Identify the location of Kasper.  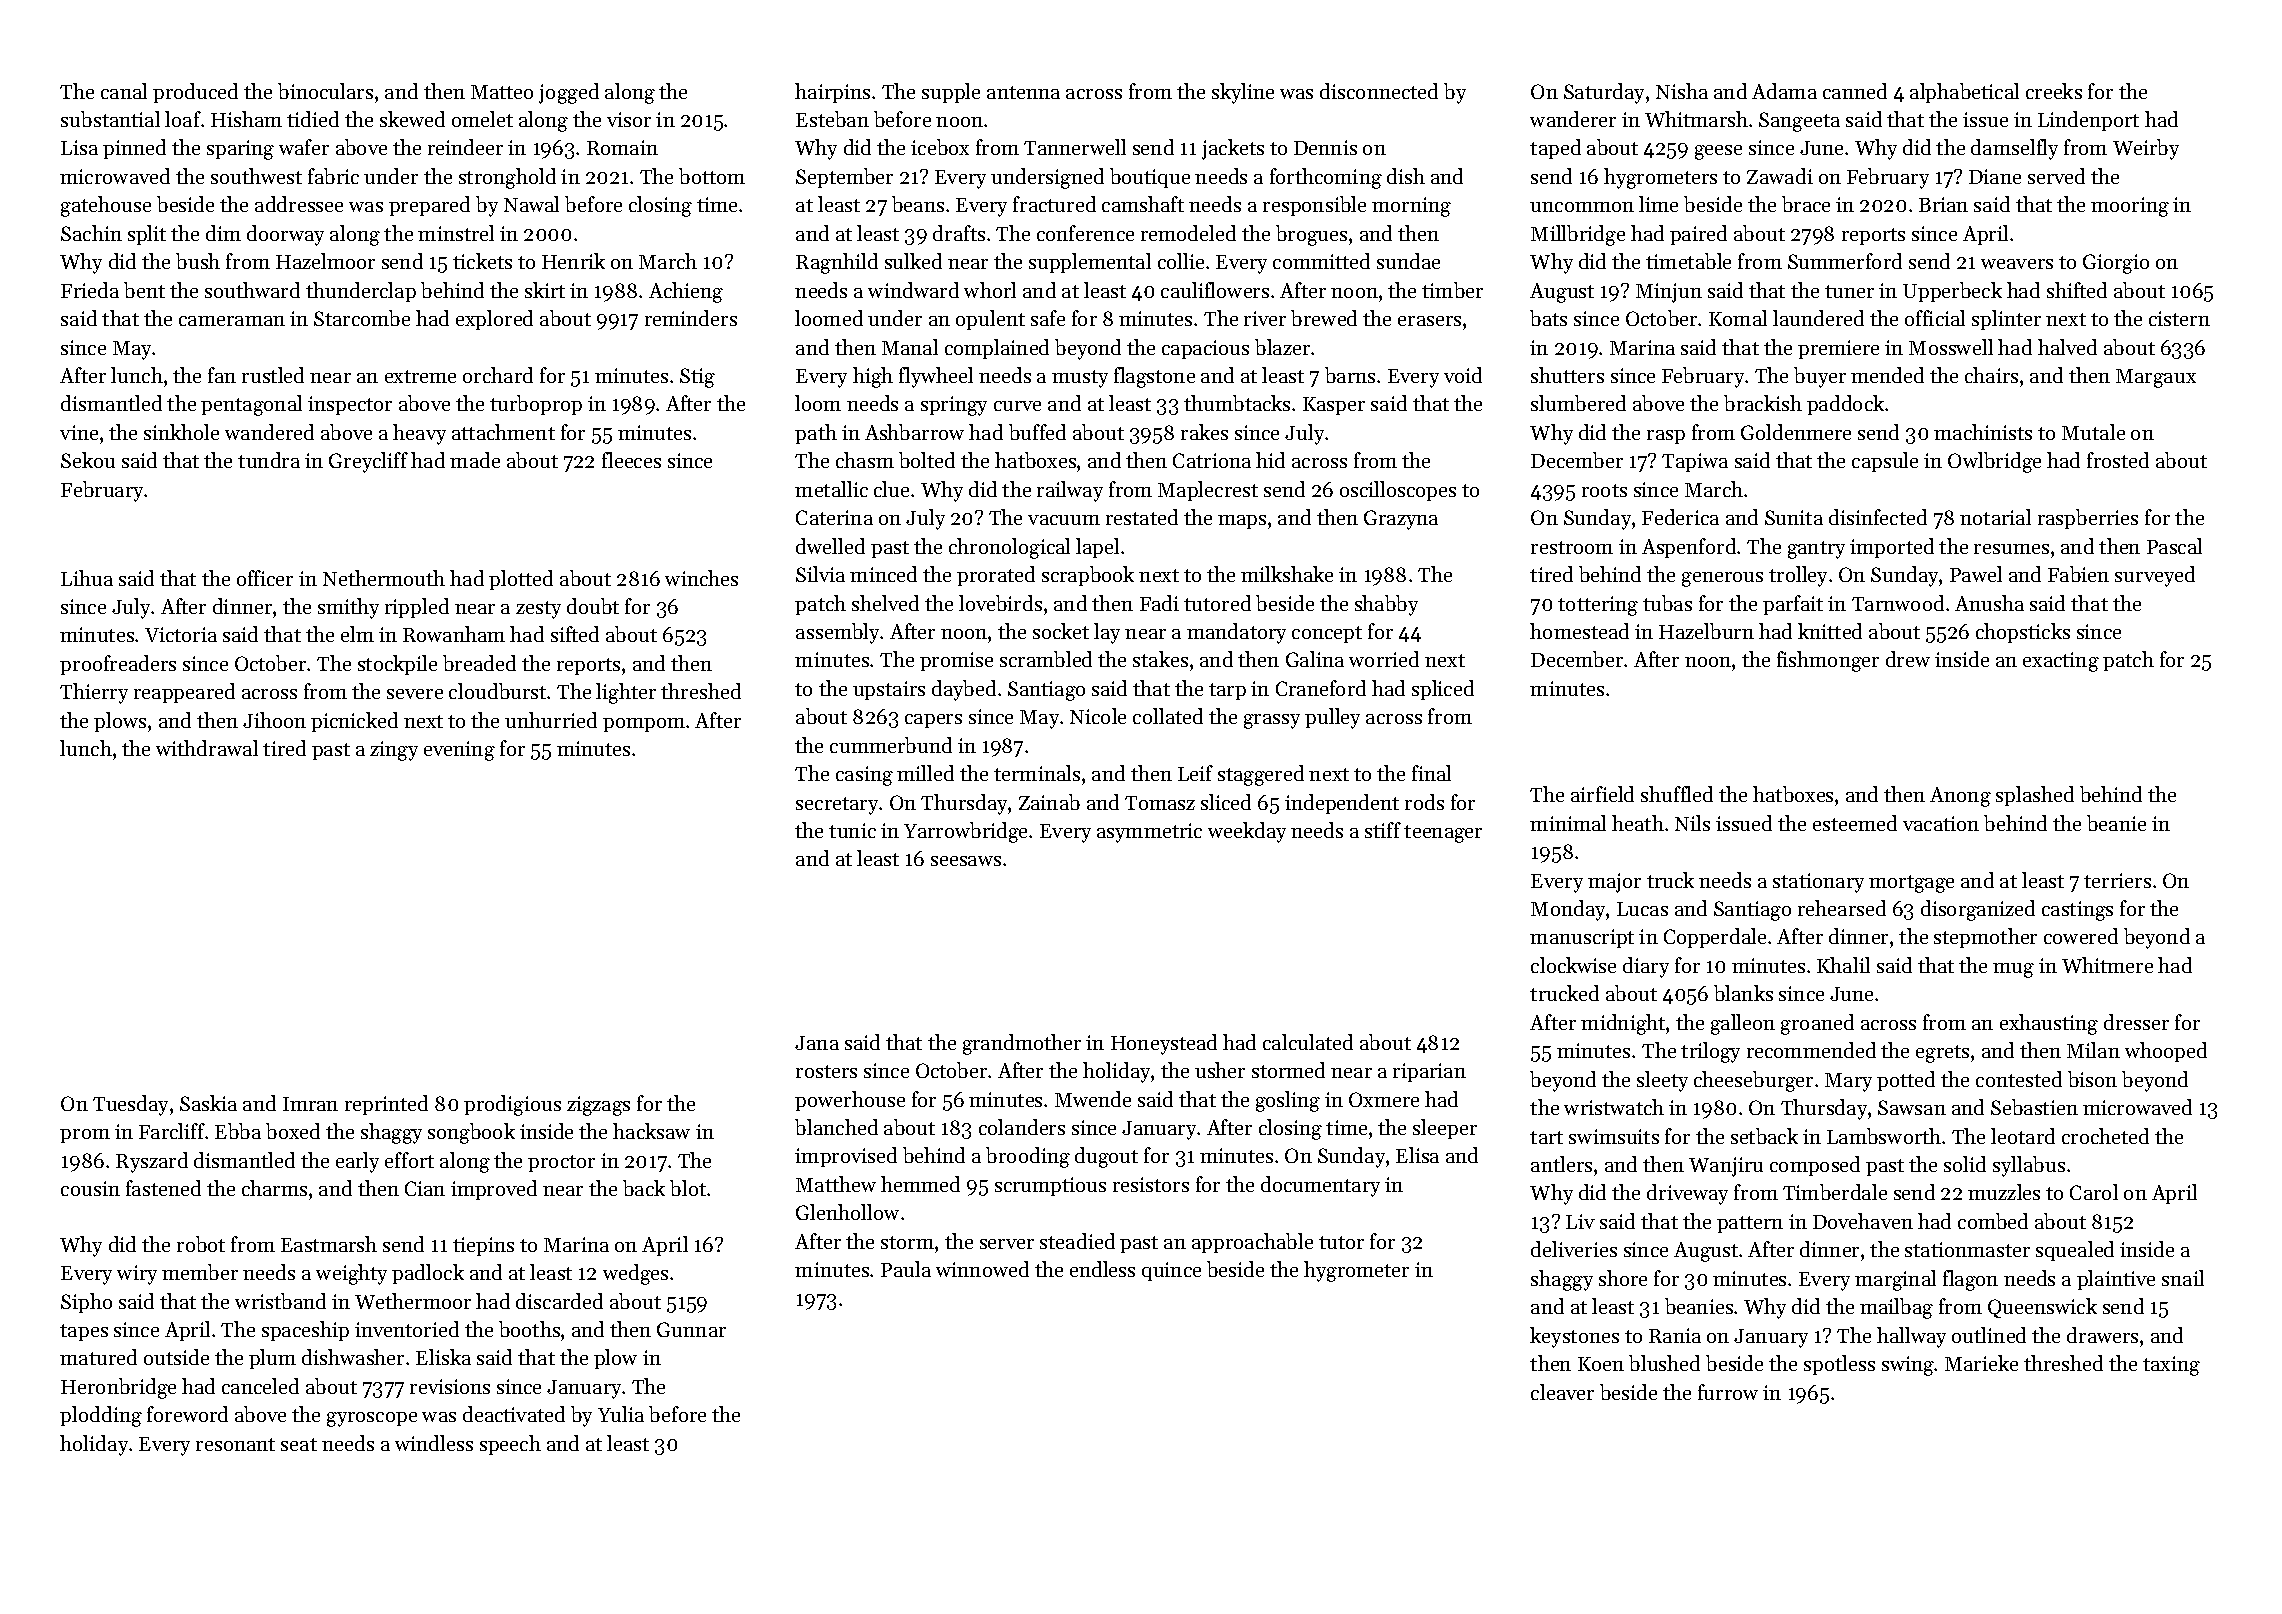
(1334, 406).
